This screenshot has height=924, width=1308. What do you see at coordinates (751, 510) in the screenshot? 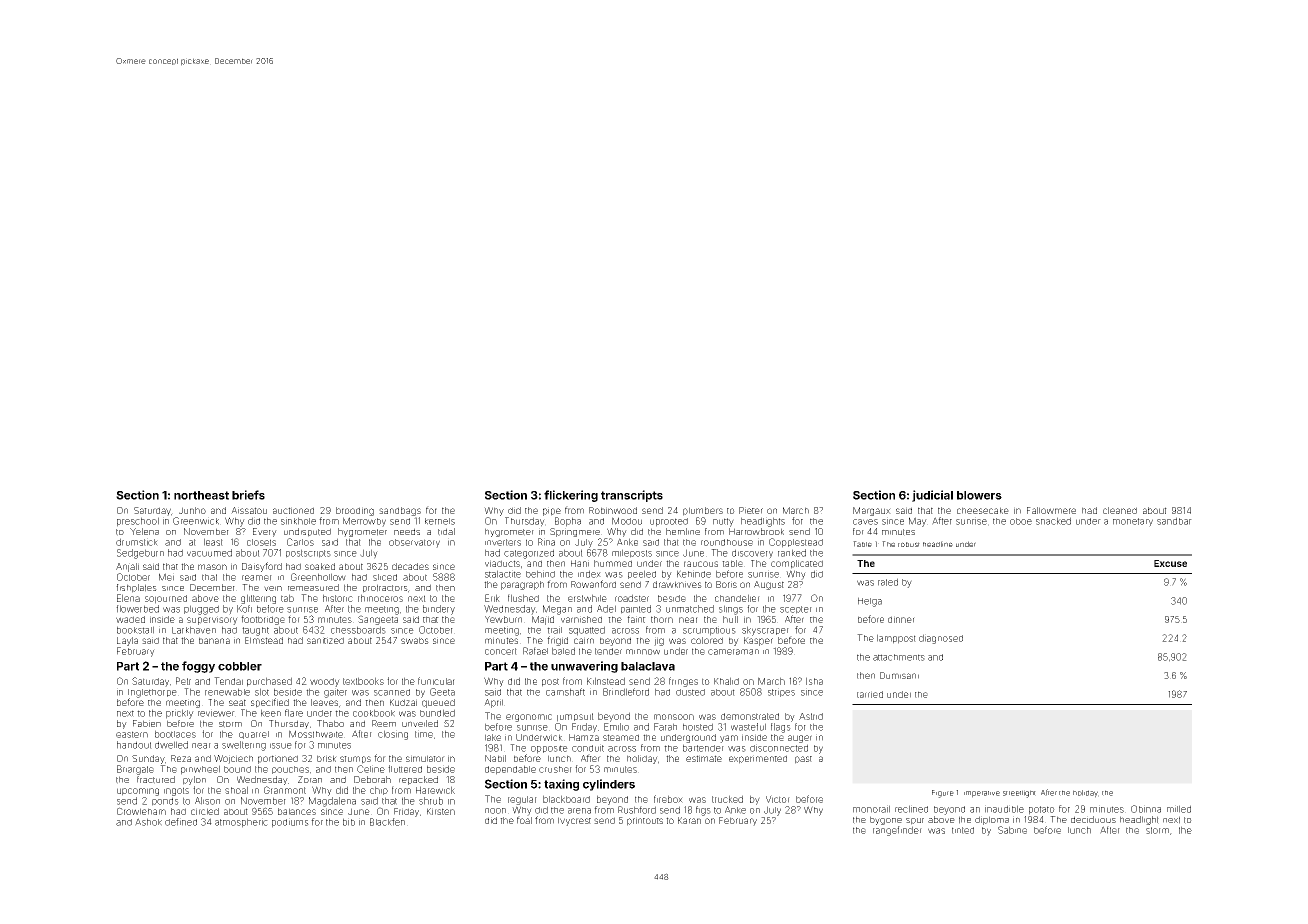
I see `Pieter` at bounding box center [751, 510].
